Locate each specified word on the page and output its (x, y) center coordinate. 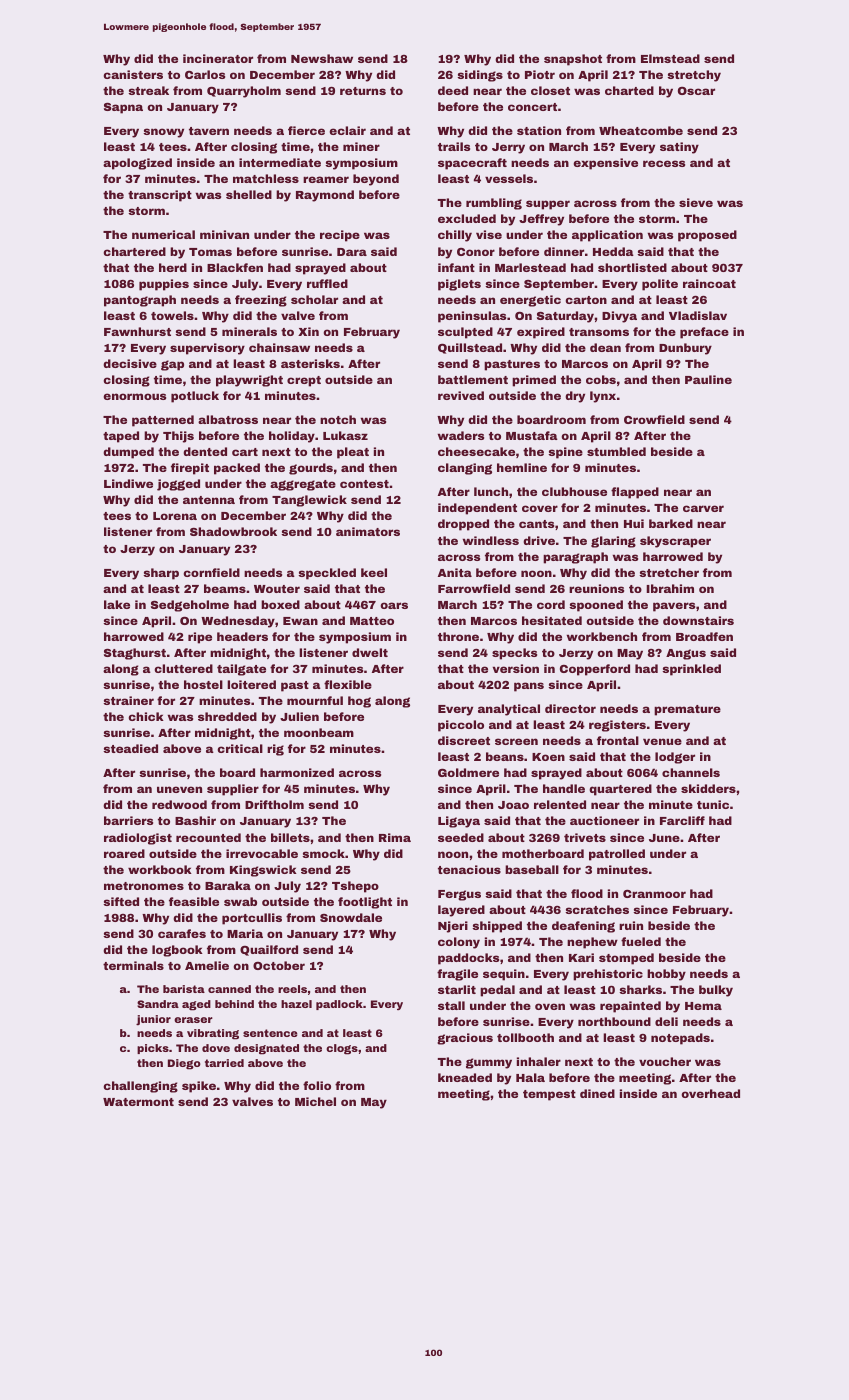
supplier (233, 790)
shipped (497, 927)
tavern (209, 131)
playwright (249, 381)
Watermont (138, 1102)
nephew (592, 943)
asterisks (310, 363)
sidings (480, 76)
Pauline (708, 379)
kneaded (465, 1077)
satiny (679, 148)
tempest (549, 1095)
